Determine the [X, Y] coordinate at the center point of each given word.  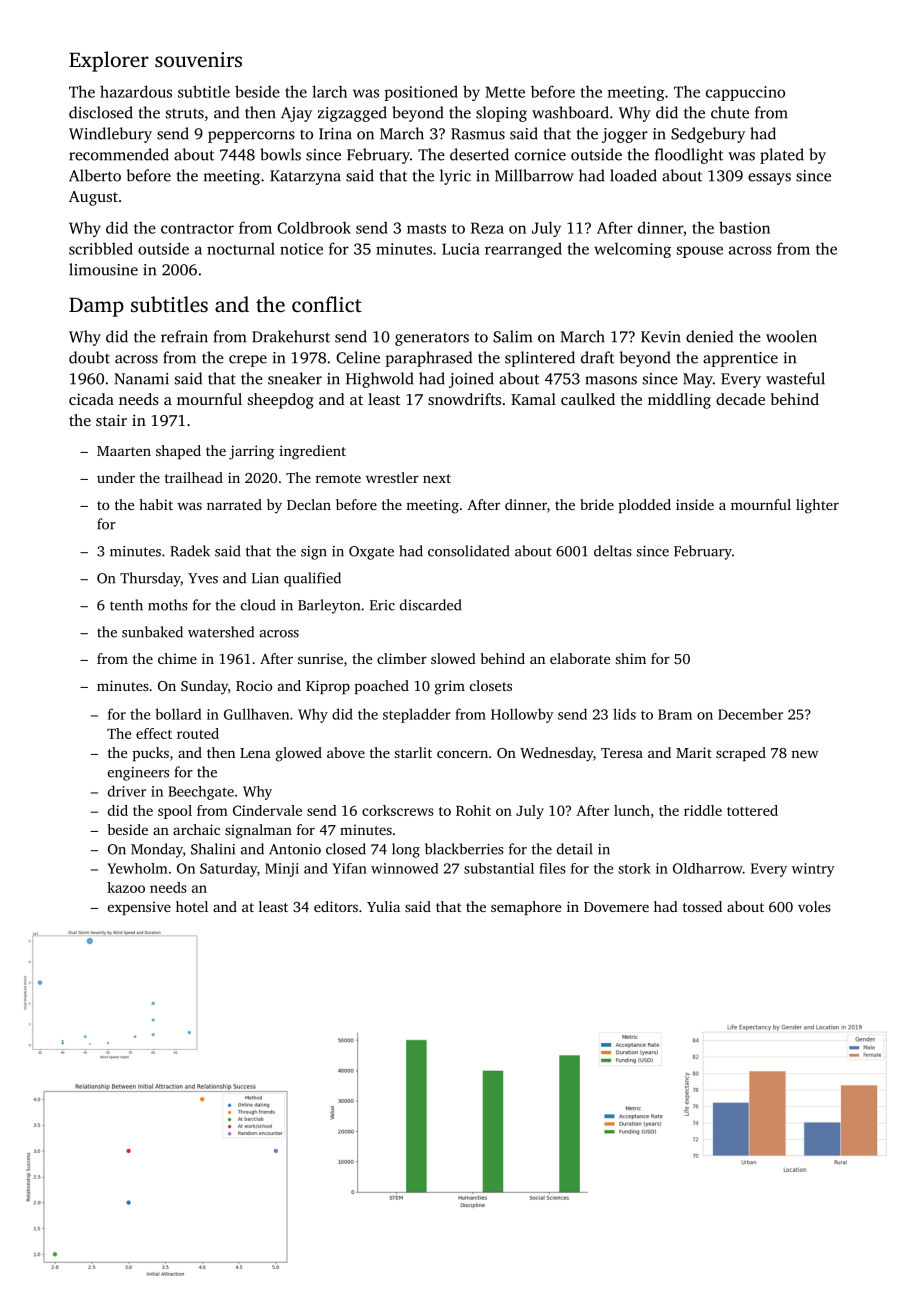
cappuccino [745, 93]
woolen [791, 336]
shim [630, 658]
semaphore [526, 908]
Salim [512, 336]
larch [329, 91]
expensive [139, 908]
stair [111, 420]
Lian [265, 578]
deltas [613, 551]
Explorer [109, 61]
